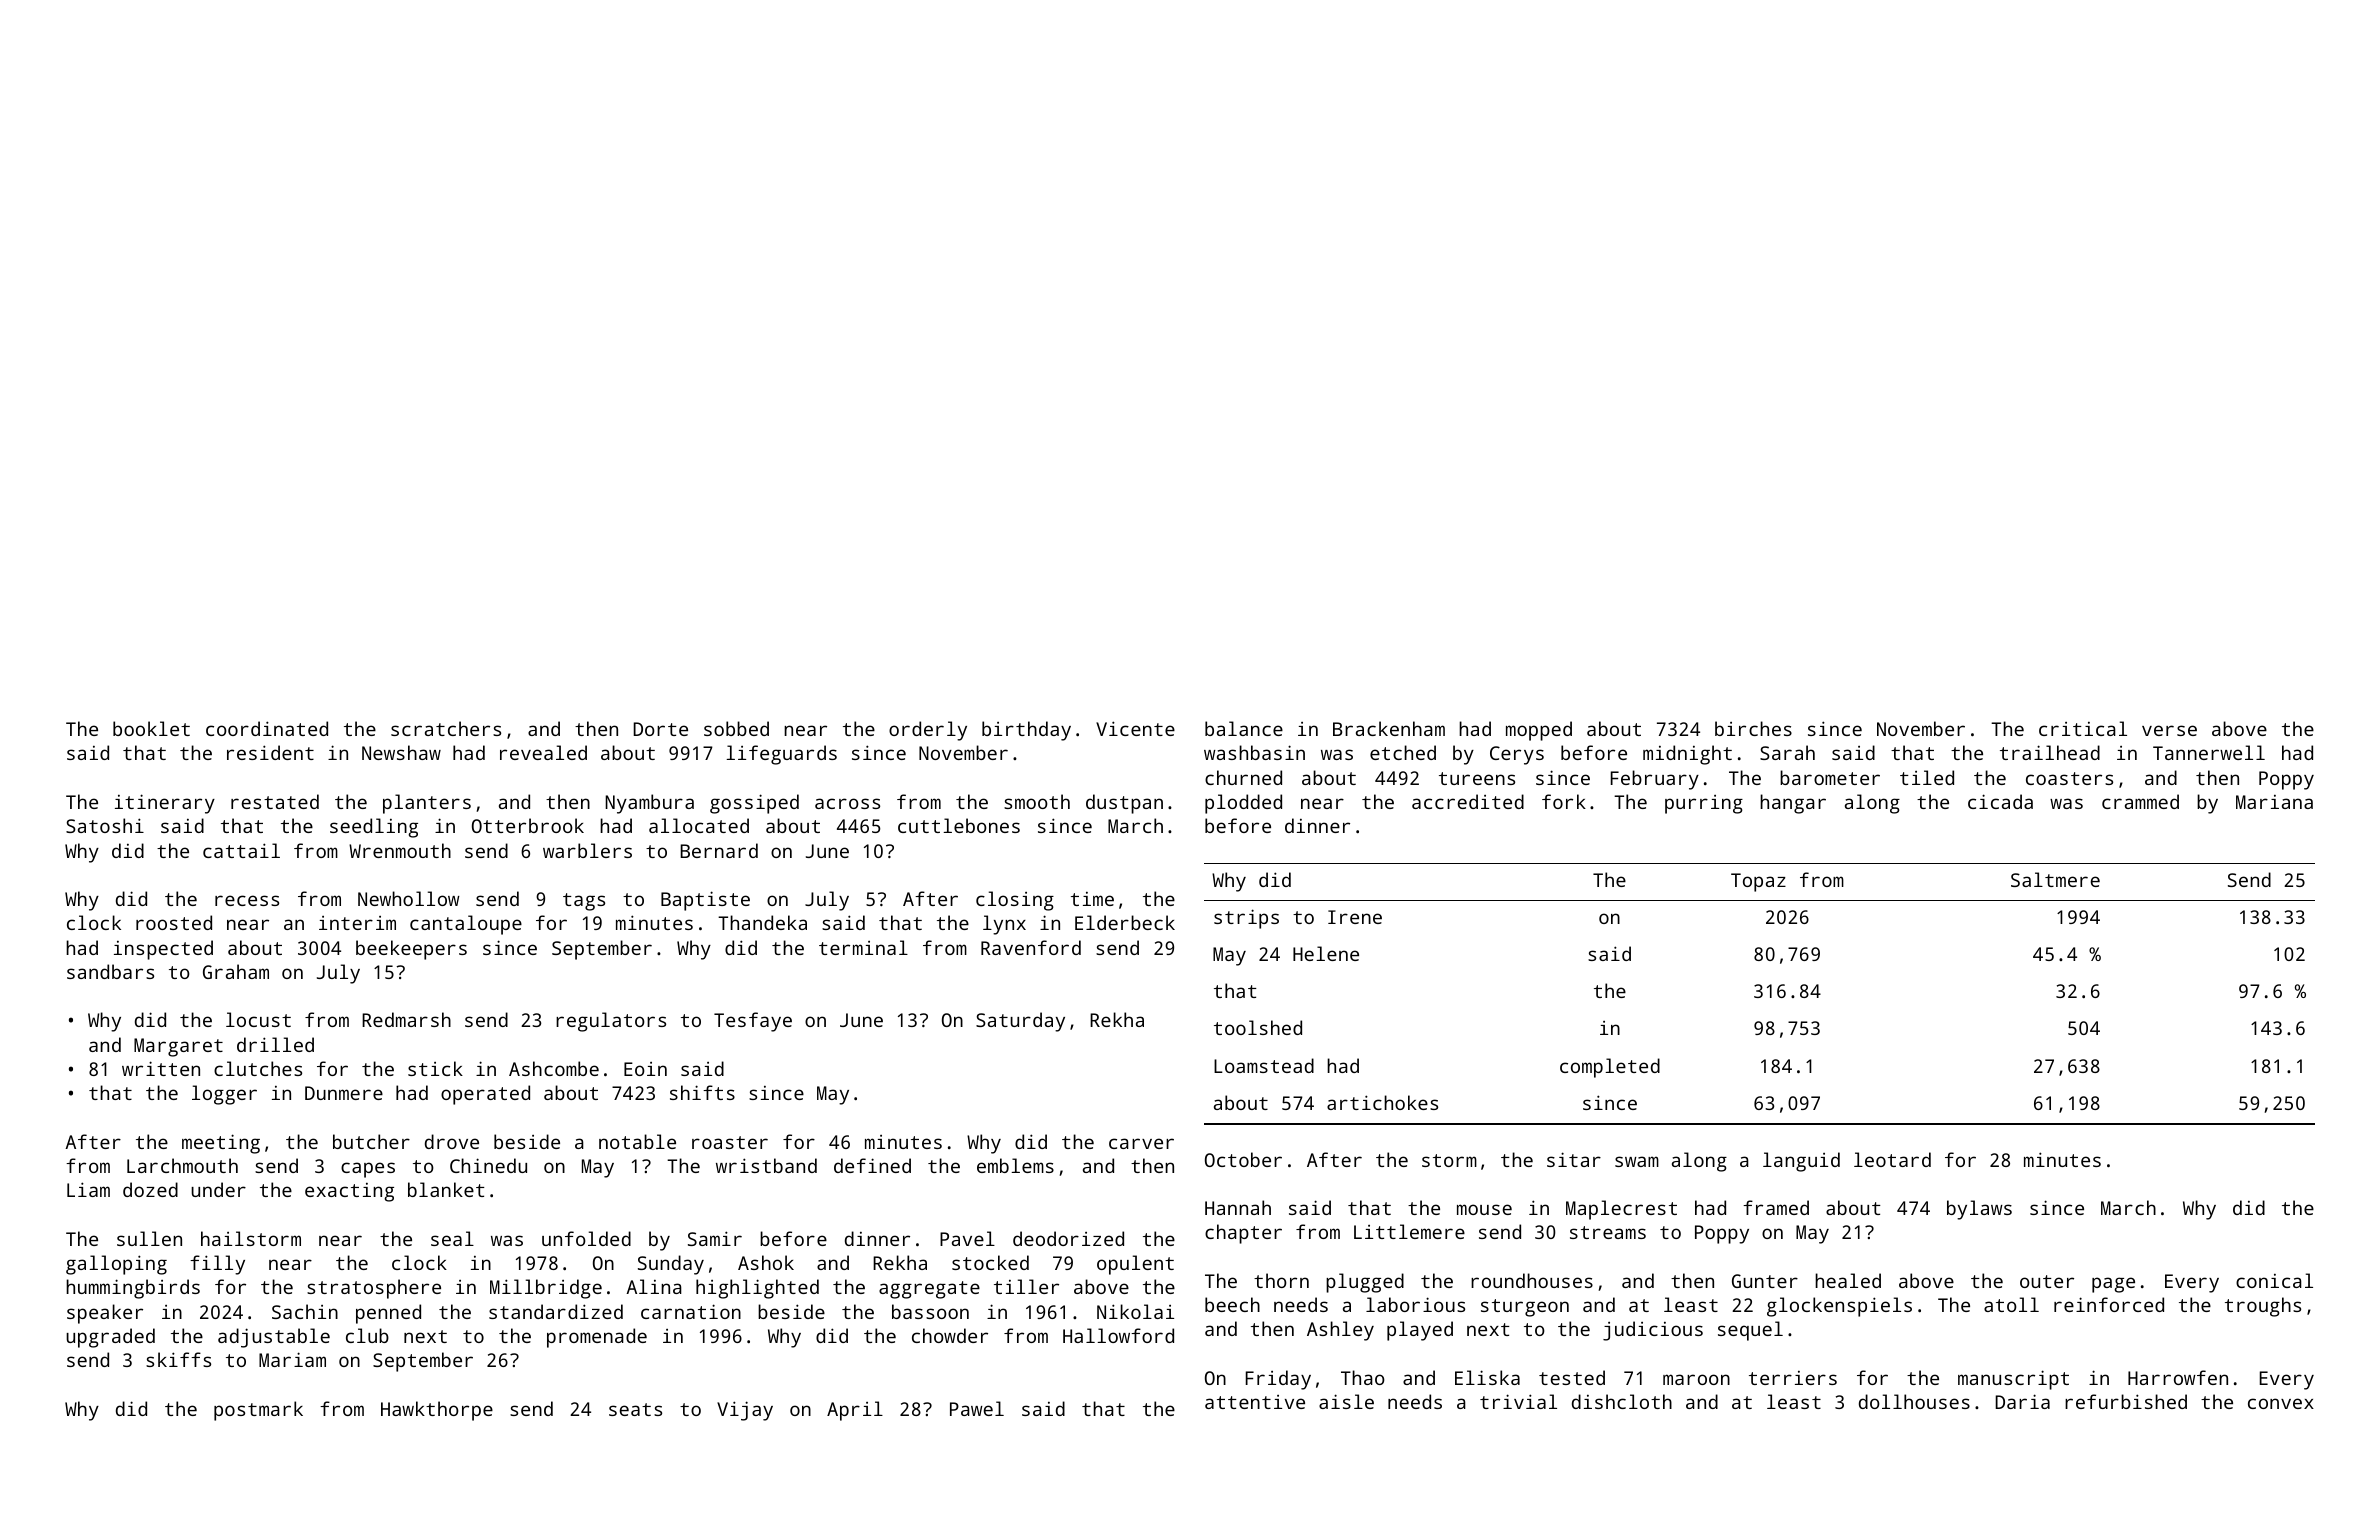 This screenshot has height=1540, width=2380. What do you see at coordinates (1914, 1401) in the screenshot?
I see `dollhouses` at bounding box center [1914, 1401].
